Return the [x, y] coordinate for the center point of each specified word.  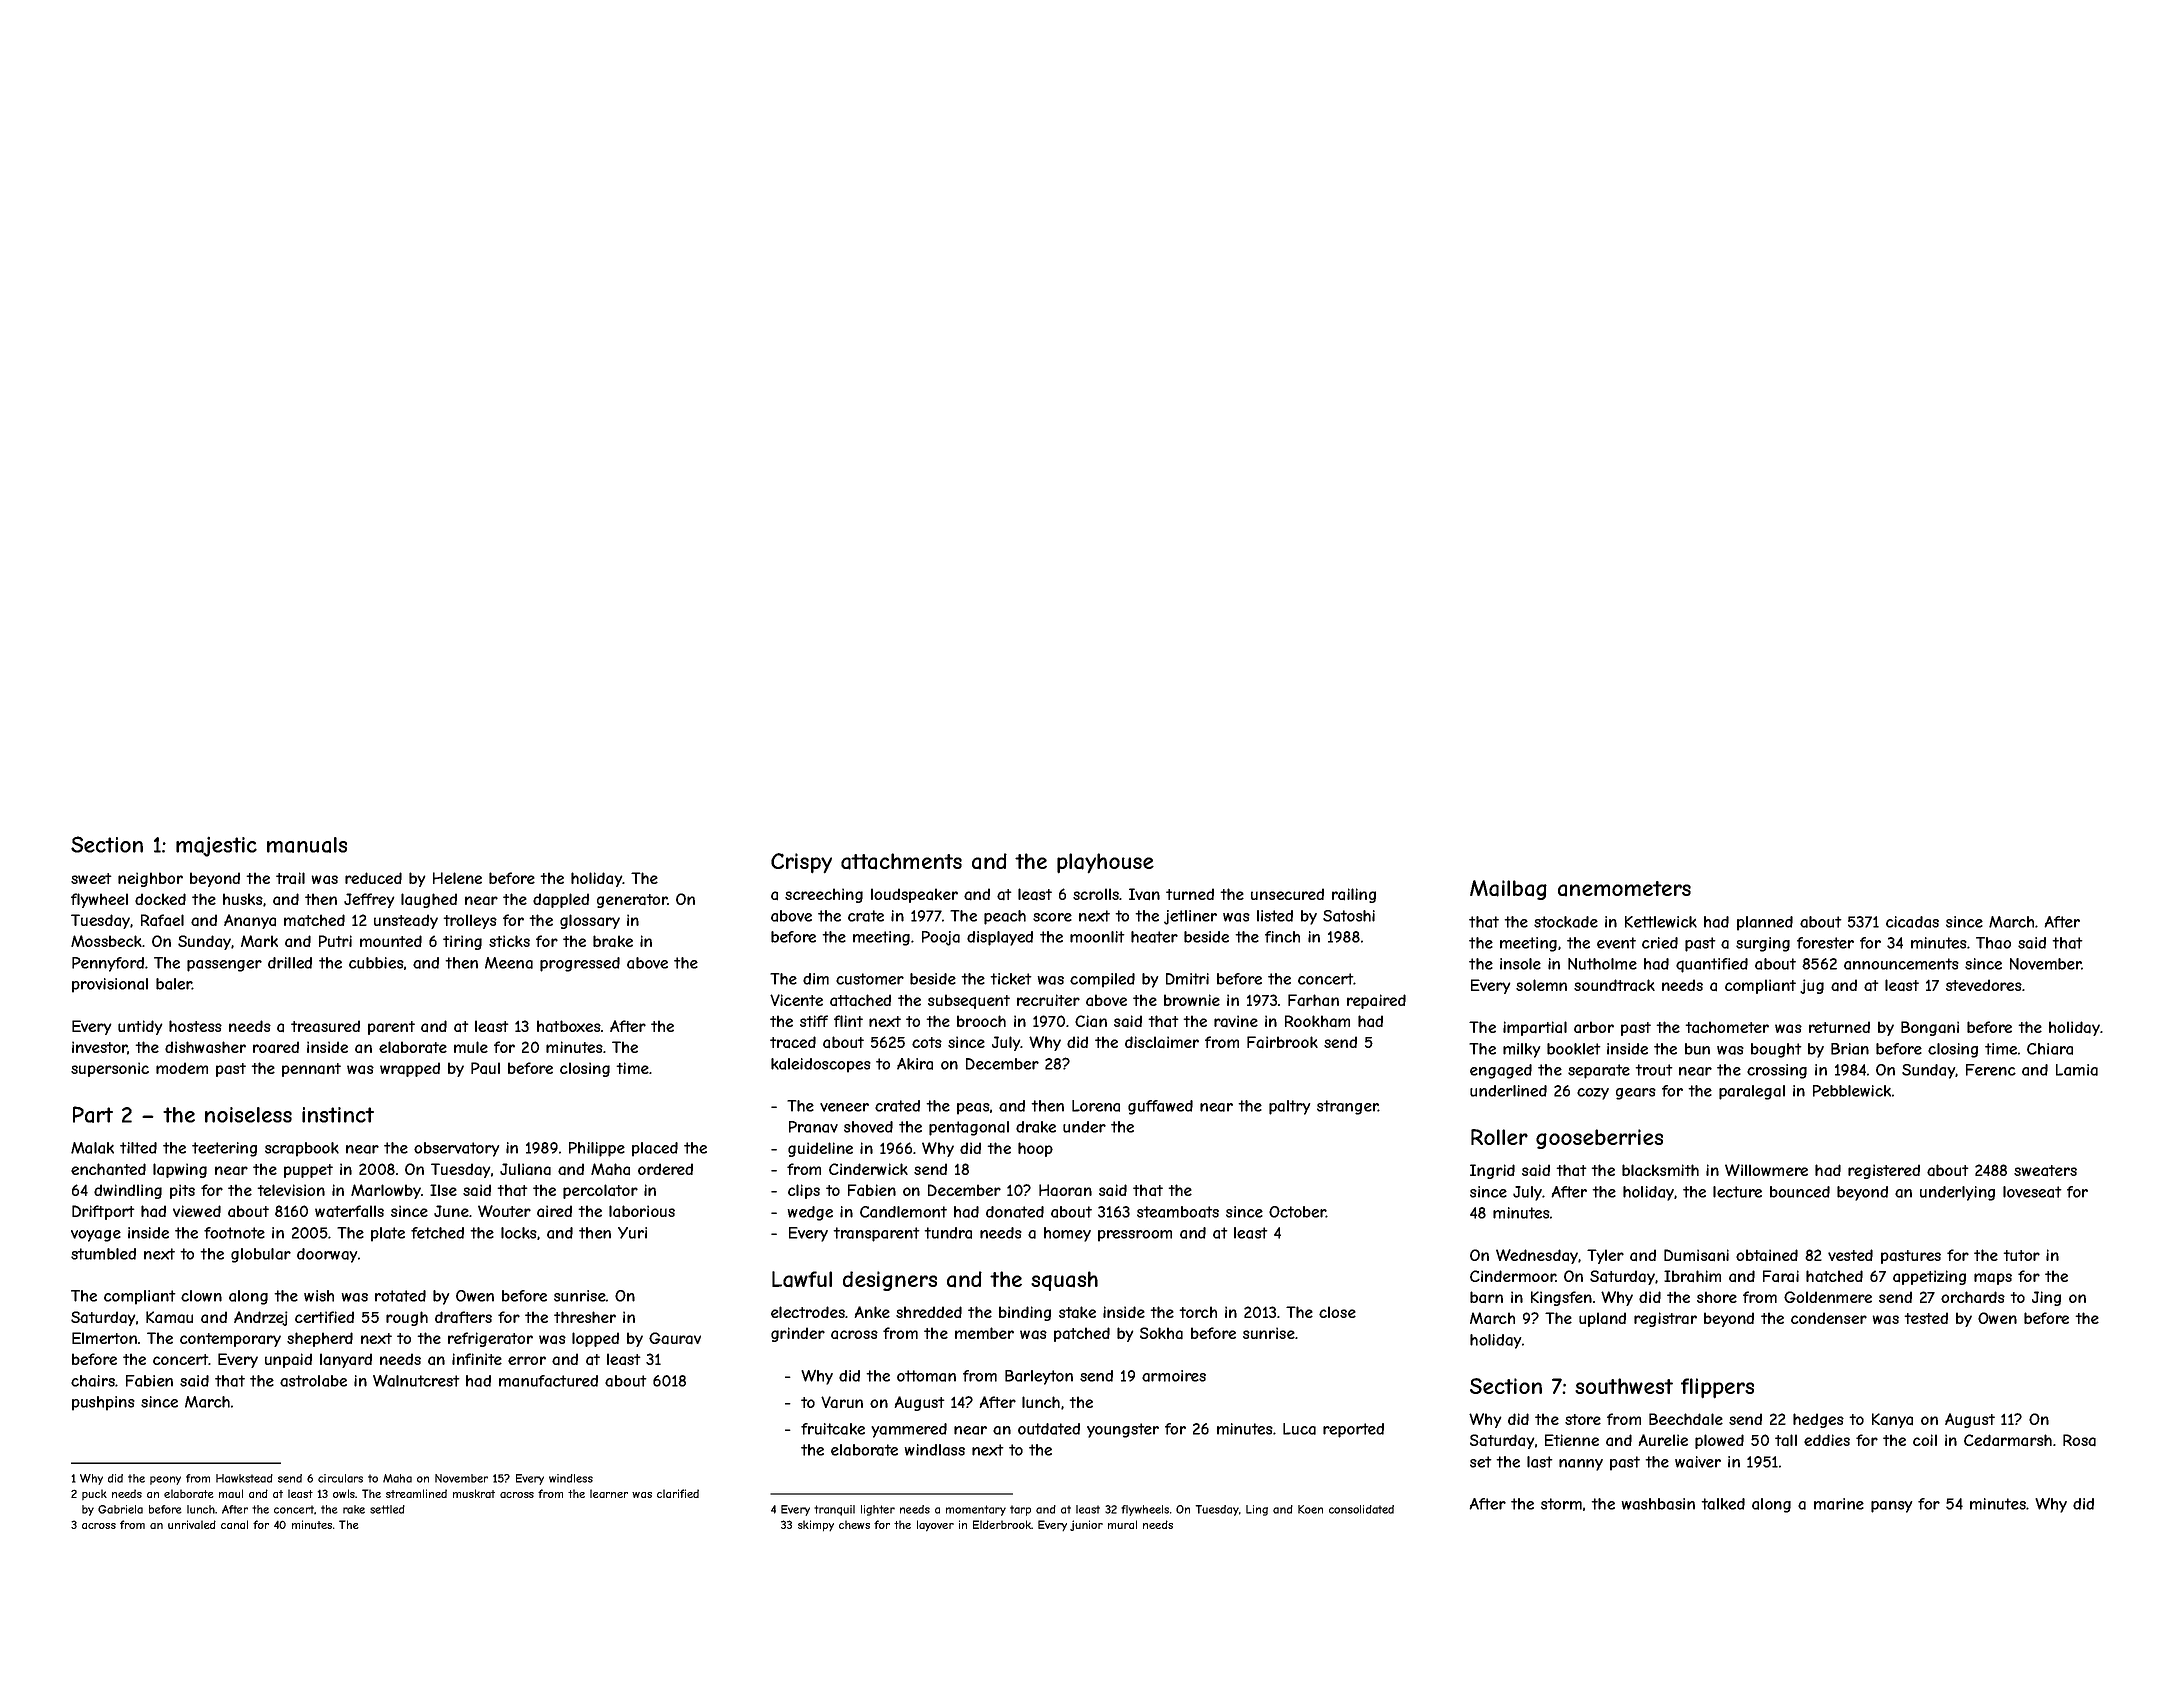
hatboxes [569, 1026]
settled [387, 1509]
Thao [1993, 943]
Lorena [1096, 1106]
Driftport [103, 1212]
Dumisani [1696, 1255]
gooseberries [1599, 1139]
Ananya [250, 921]
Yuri [632, 1233]
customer [870, 979]
